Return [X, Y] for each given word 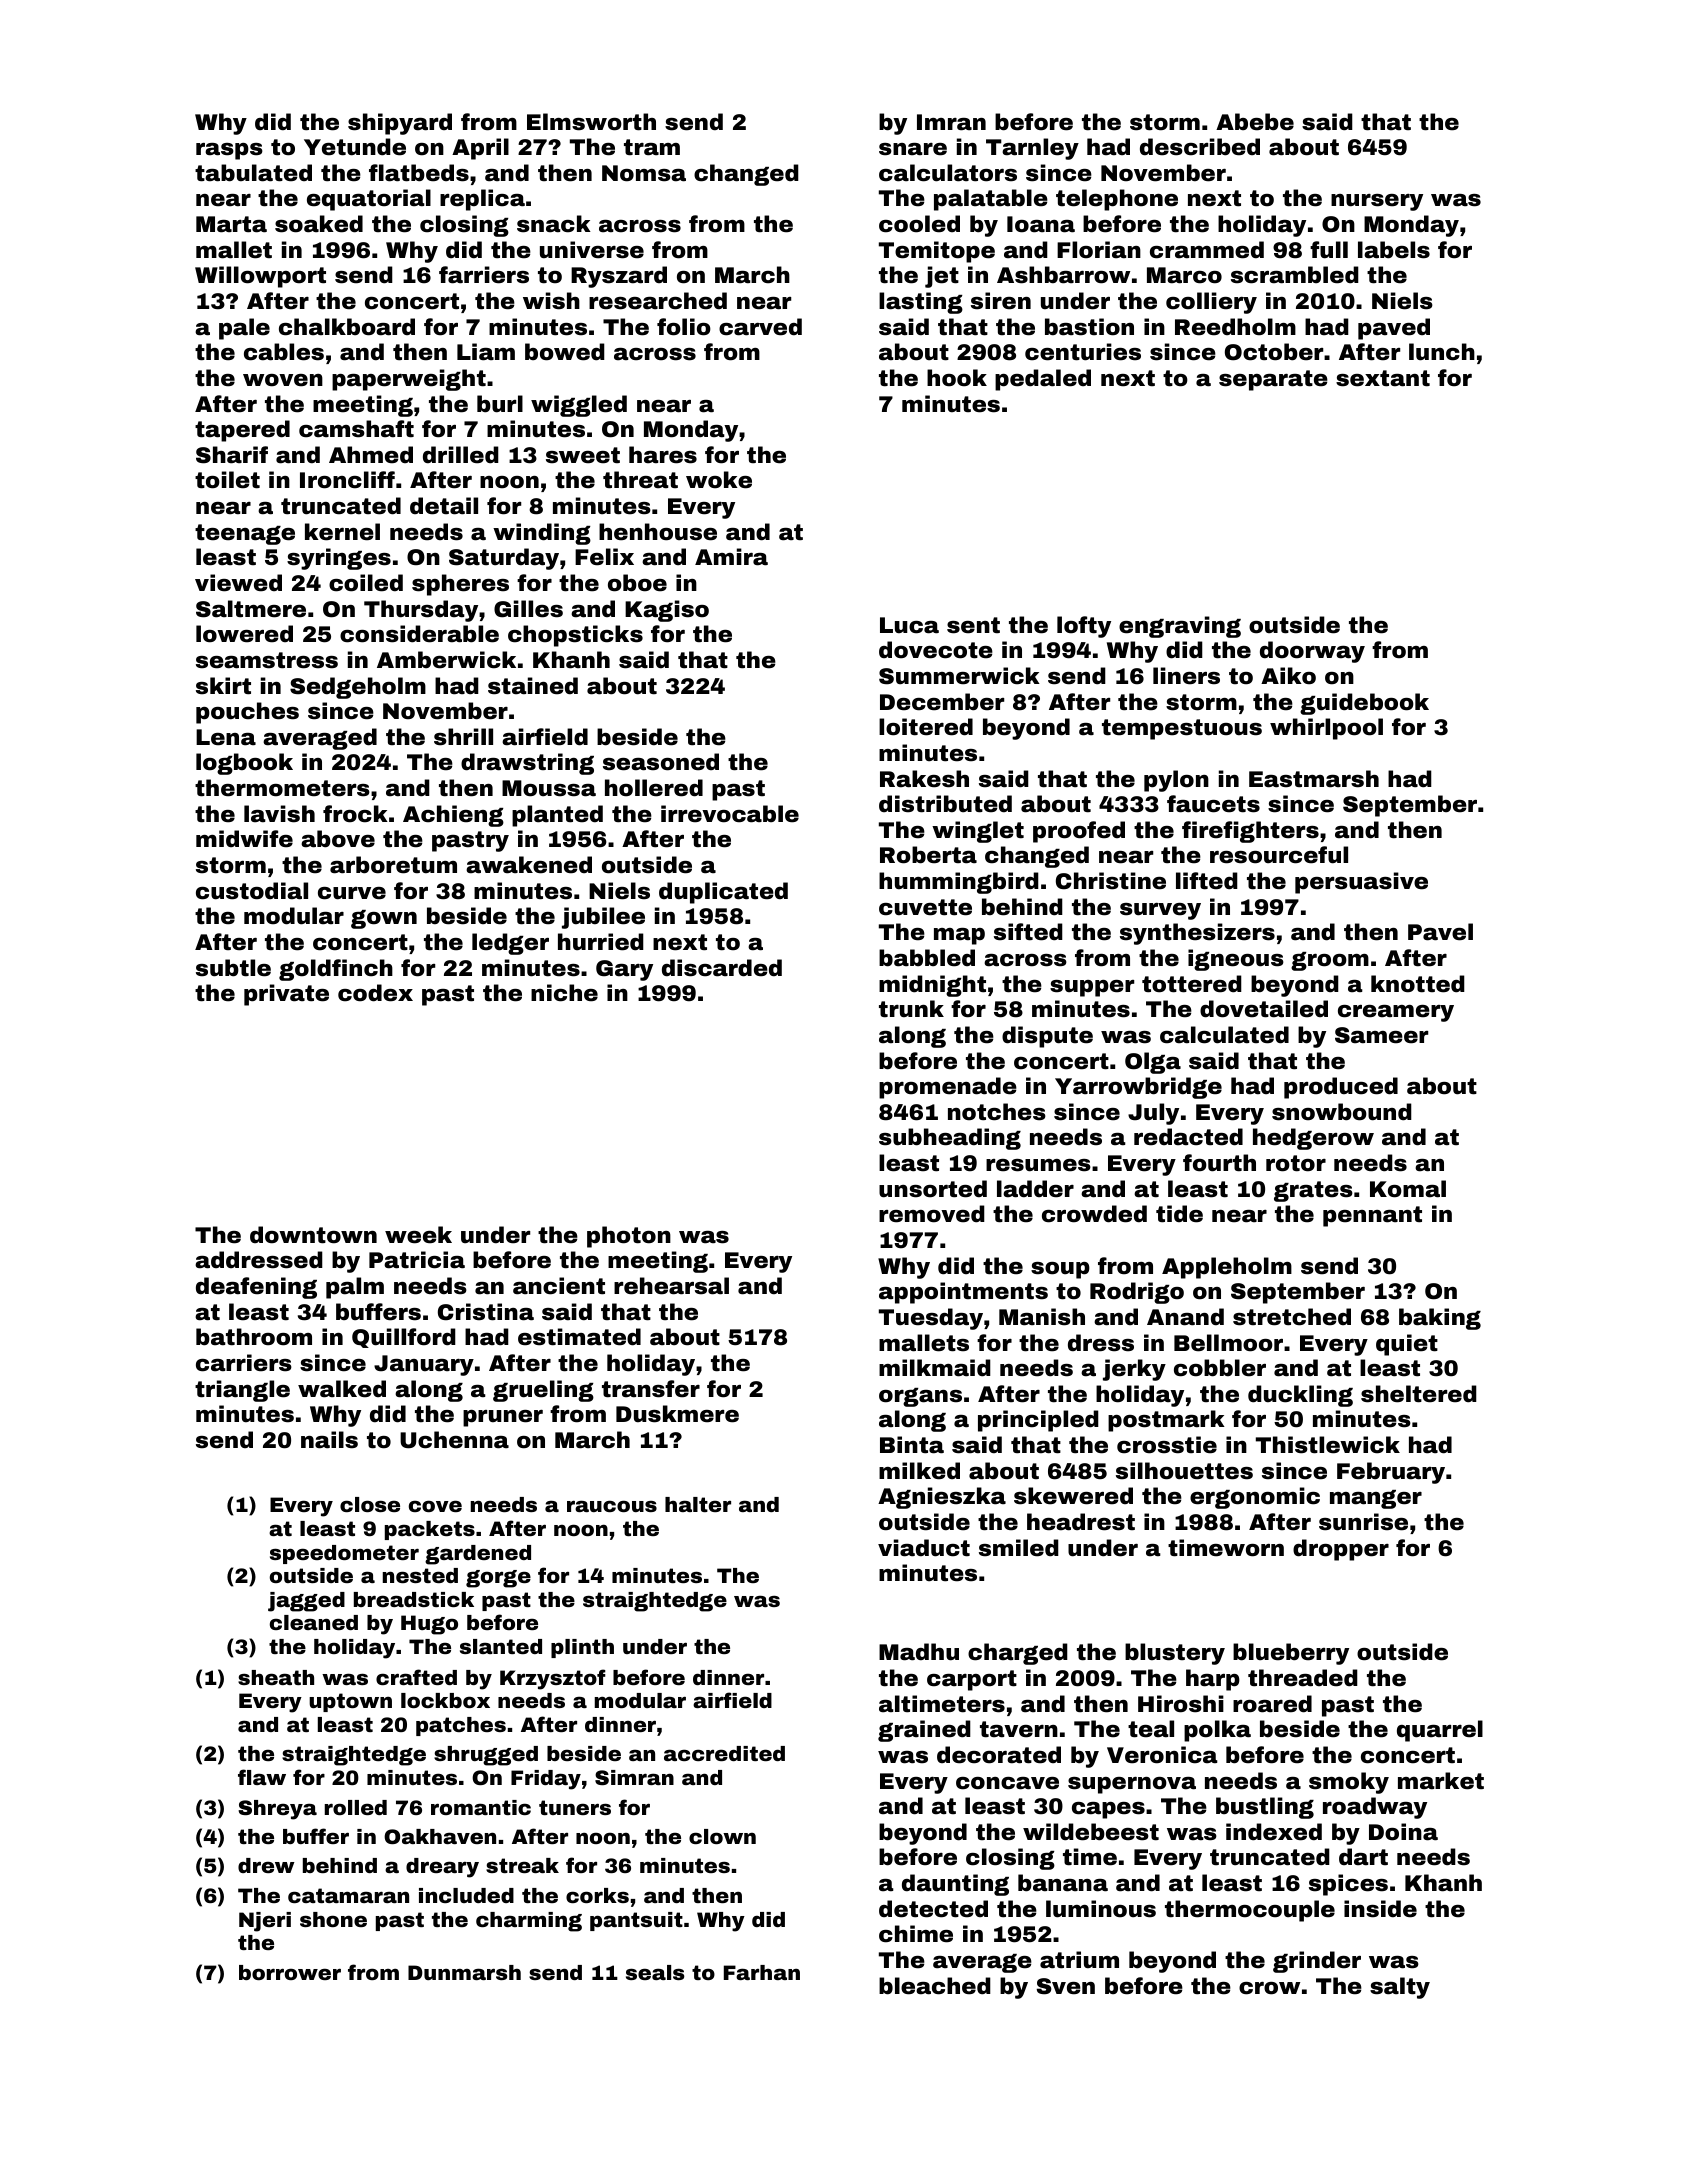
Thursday [421, 611]
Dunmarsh [464, 1972]
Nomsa [644, 173]
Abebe [1255, 122]
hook [957, 378]
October [1274, 352]
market [1441, 1781]
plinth [582, 1648]
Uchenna [454, 1440]
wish [551, 301]
